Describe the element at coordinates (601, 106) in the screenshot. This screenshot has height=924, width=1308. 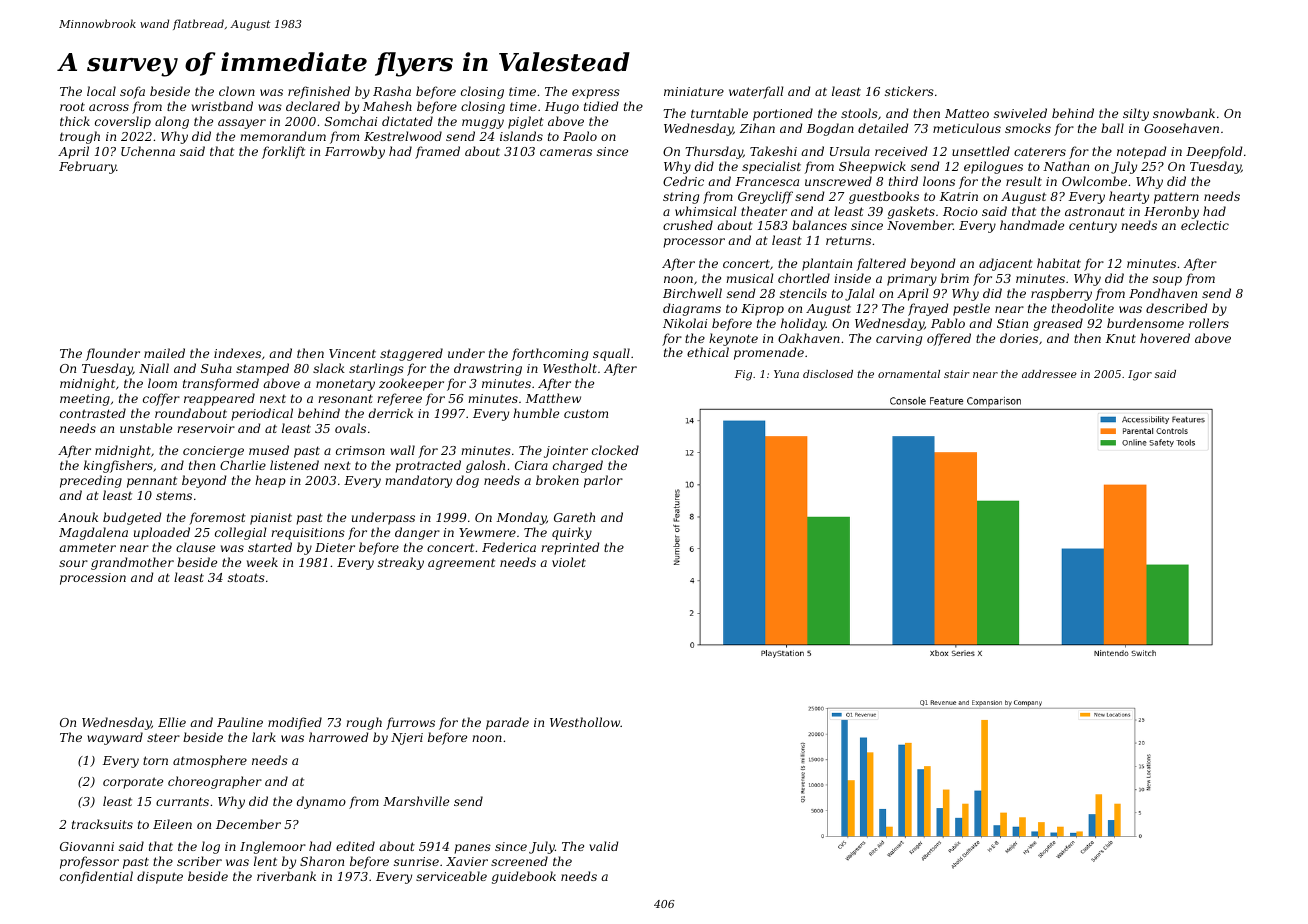
I see `tidied` at that location.
